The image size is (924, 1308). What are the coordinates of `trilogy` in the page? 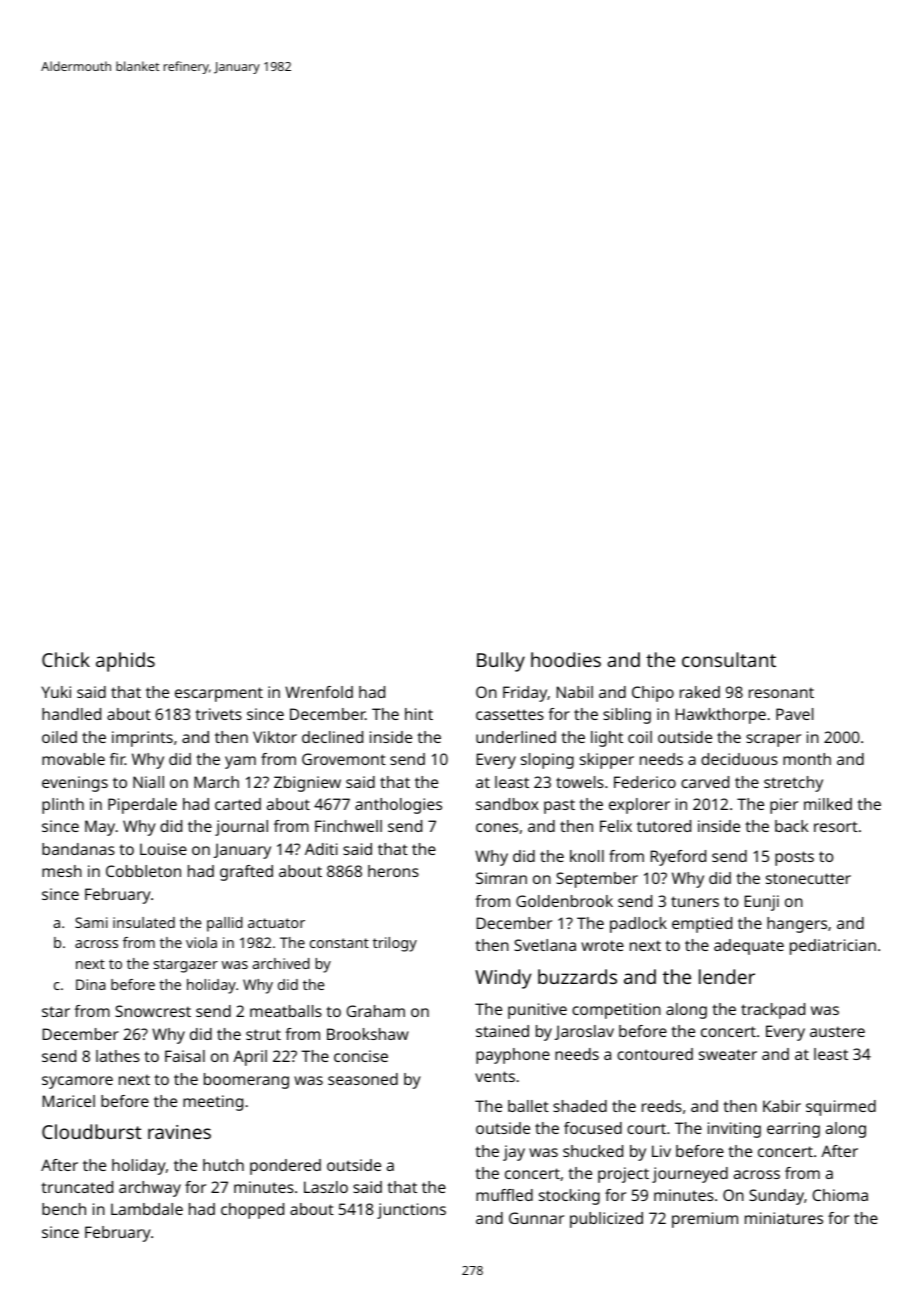 It's located at (395, 944).
